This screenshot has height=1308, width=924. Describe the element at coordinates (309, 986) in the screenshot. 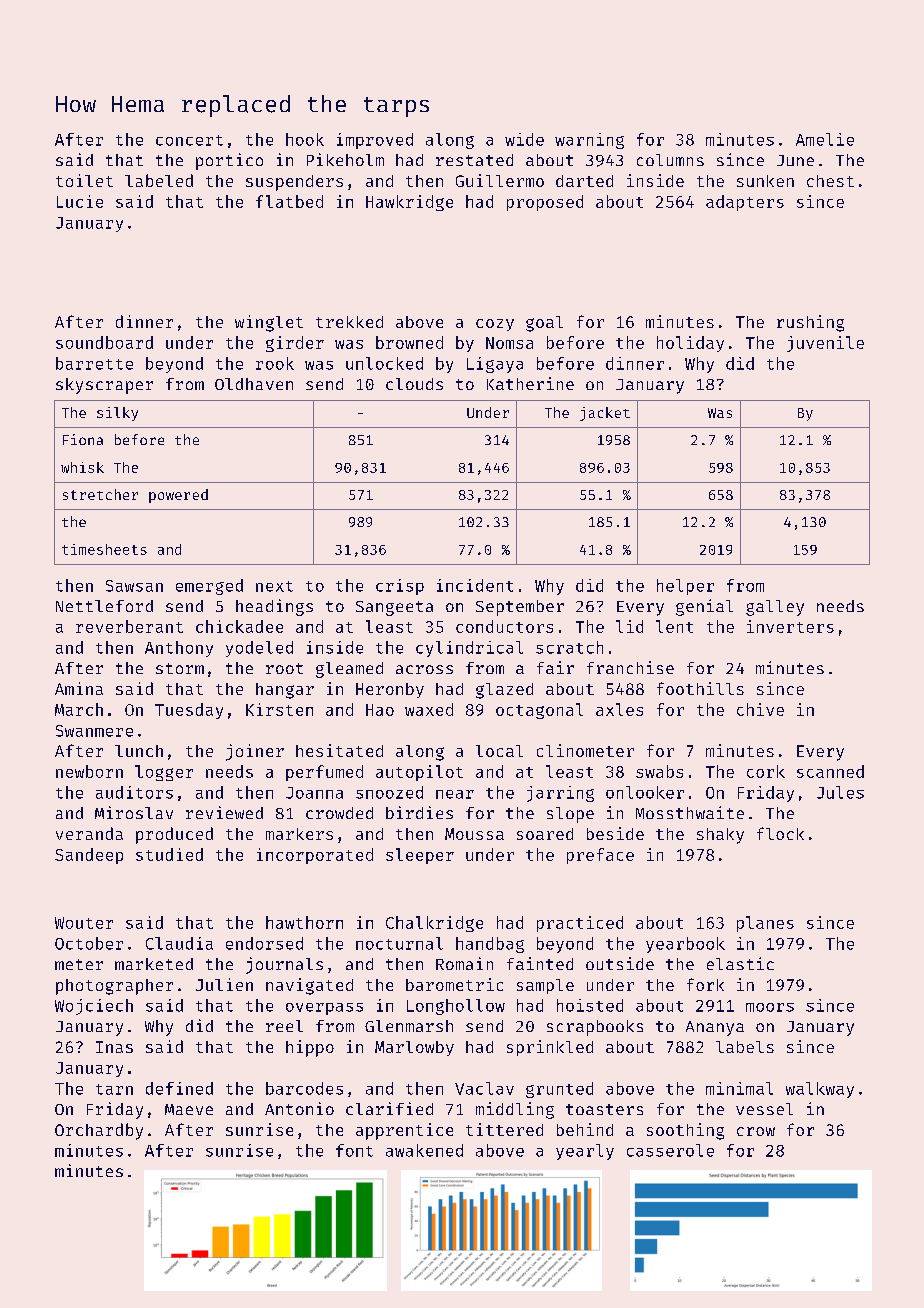

I see `navigated` at that location.
